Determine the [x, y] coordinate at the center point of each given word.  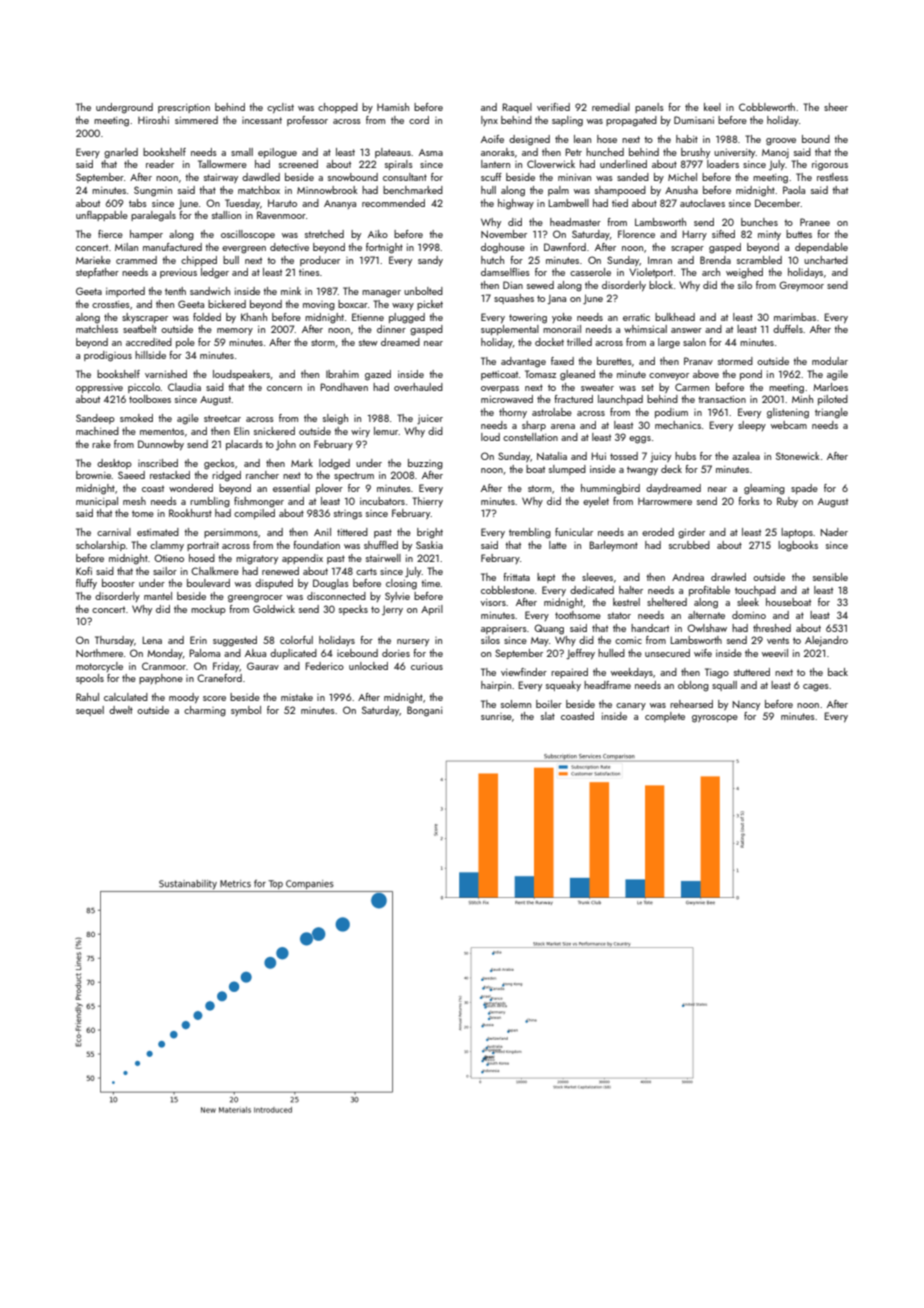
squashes [514, 299]
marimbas [795, 317]
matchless [97, 329]
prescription [184, 108]
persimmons [231, 533]
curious [427, 666]
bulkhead [675, 317]
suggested [235, 641]
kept [546, 578]
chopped [338, 108]
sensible [830, 577]
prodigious [108, 356]
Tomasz [540, 374]
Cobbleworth [767, 107]
